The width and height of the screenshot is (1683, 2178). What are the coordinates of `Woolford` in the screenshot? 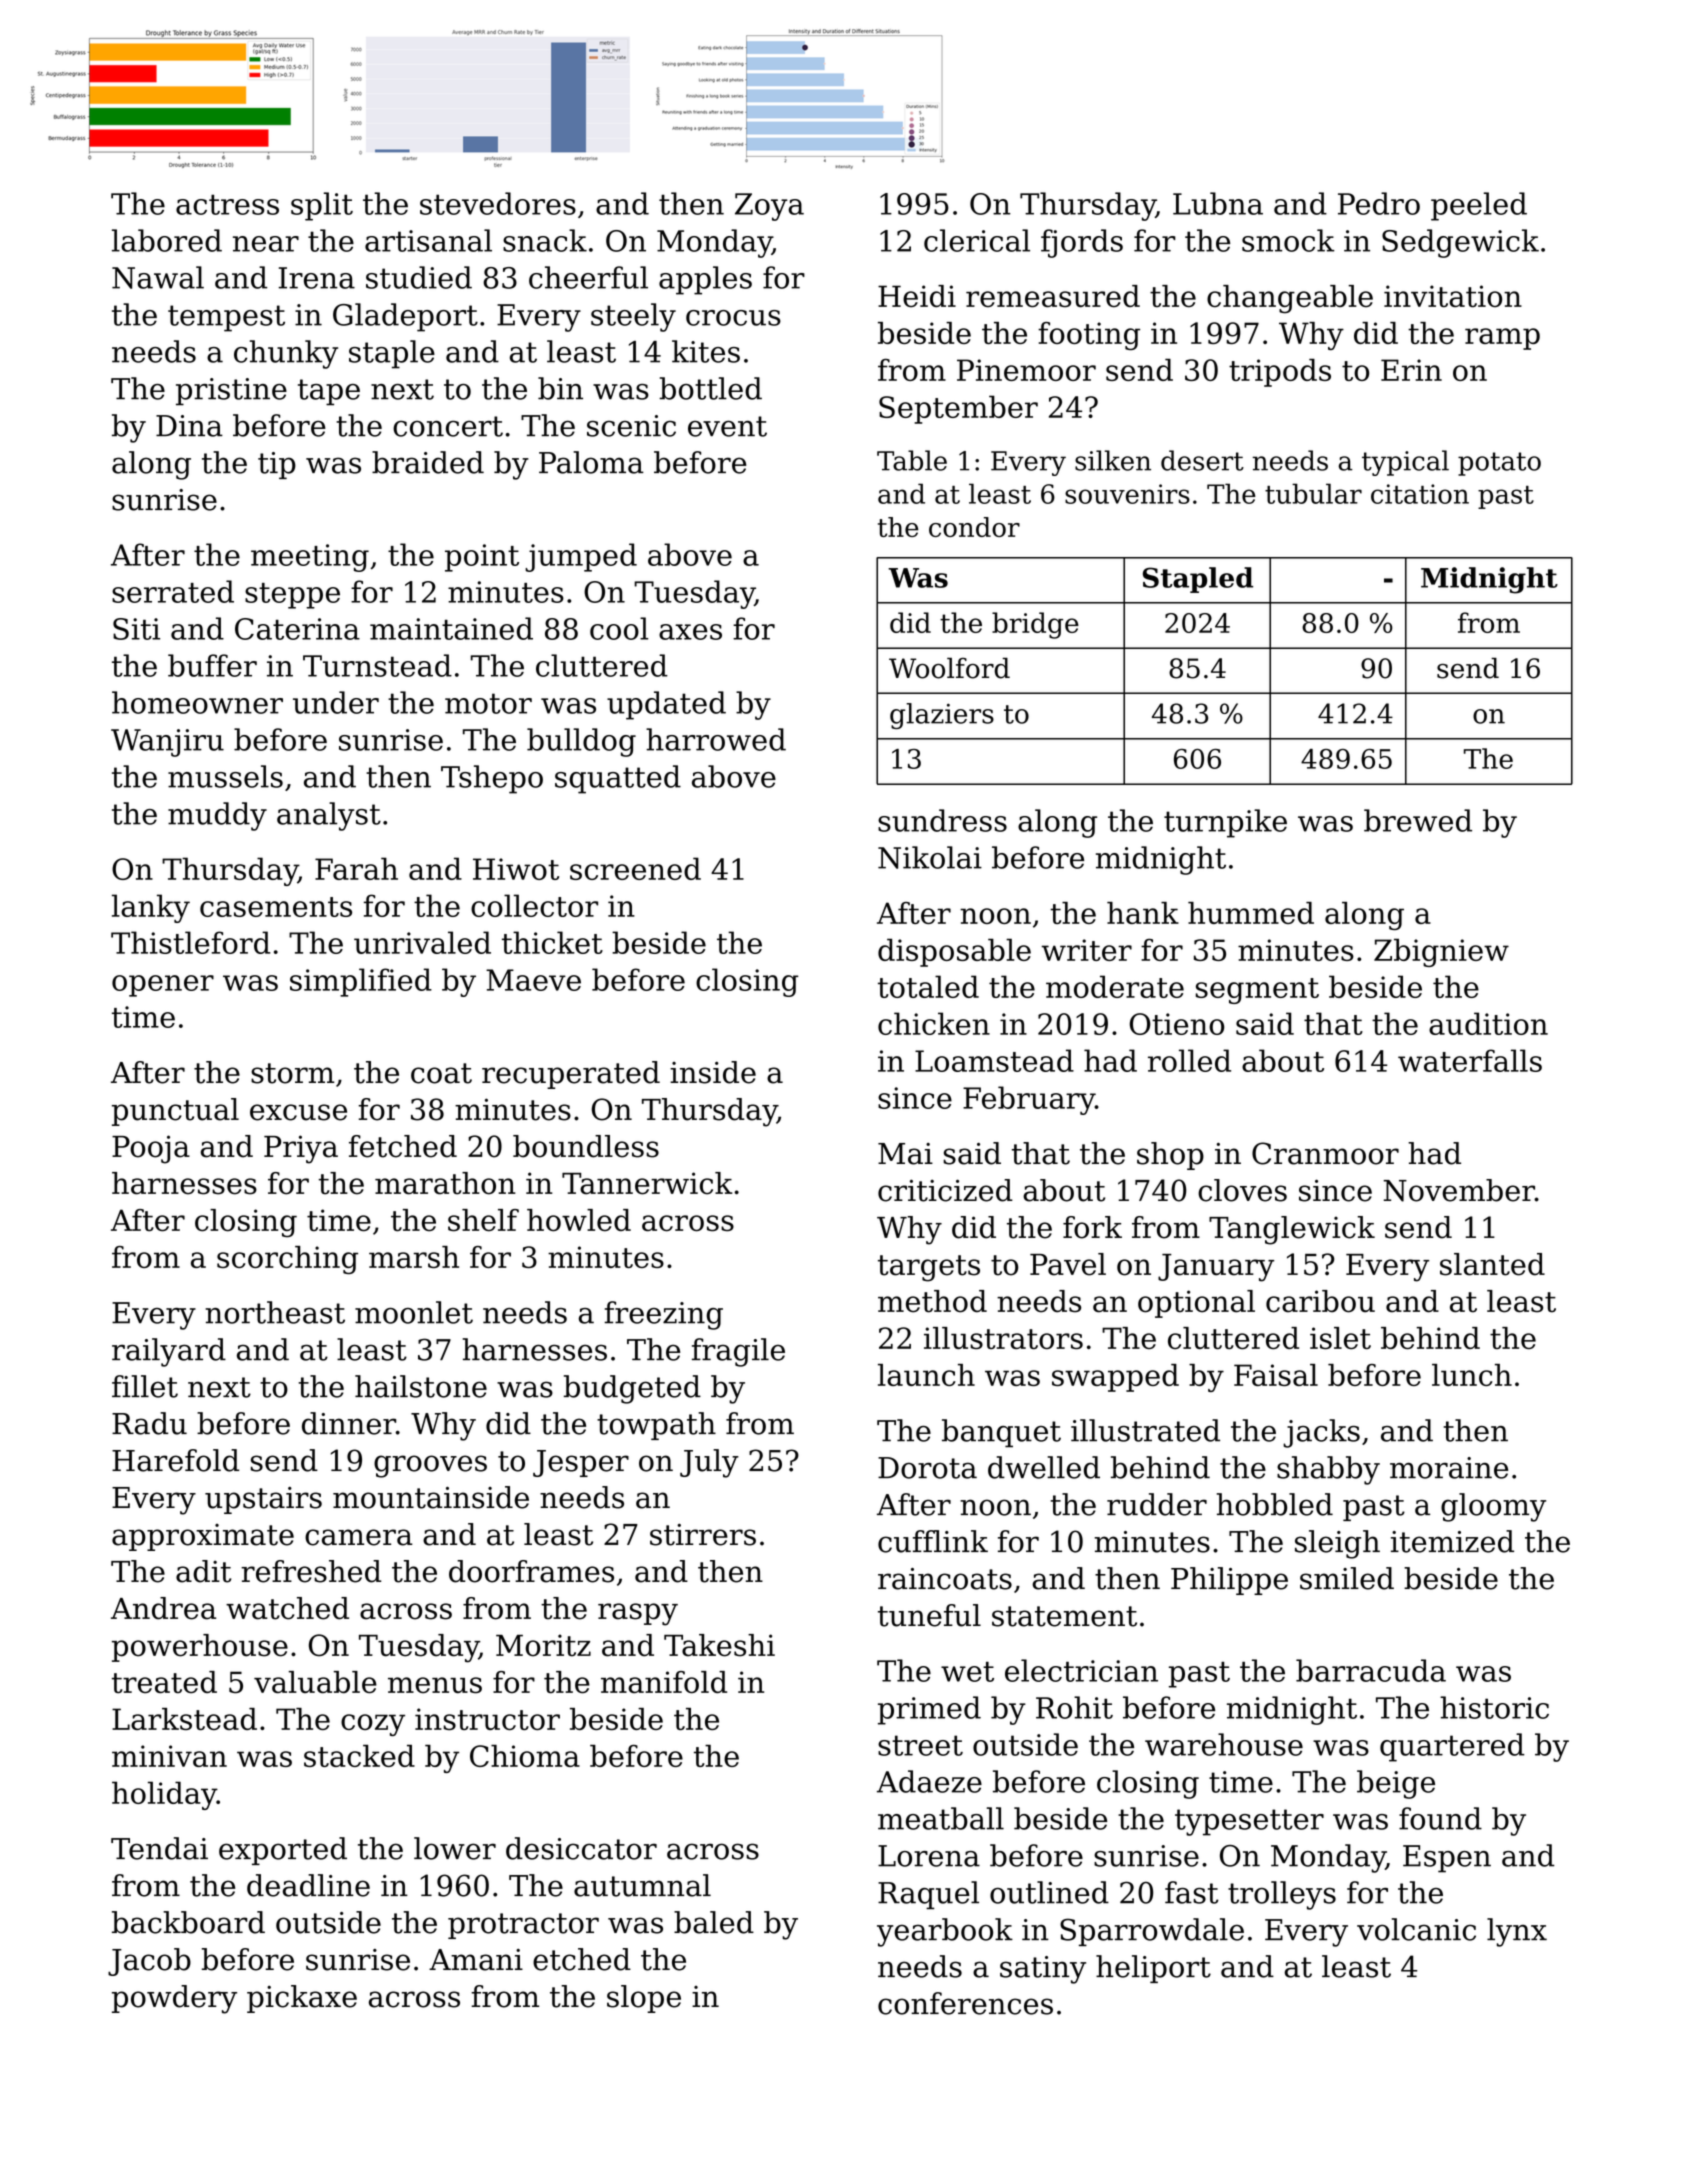 It's located at (949, 668).
